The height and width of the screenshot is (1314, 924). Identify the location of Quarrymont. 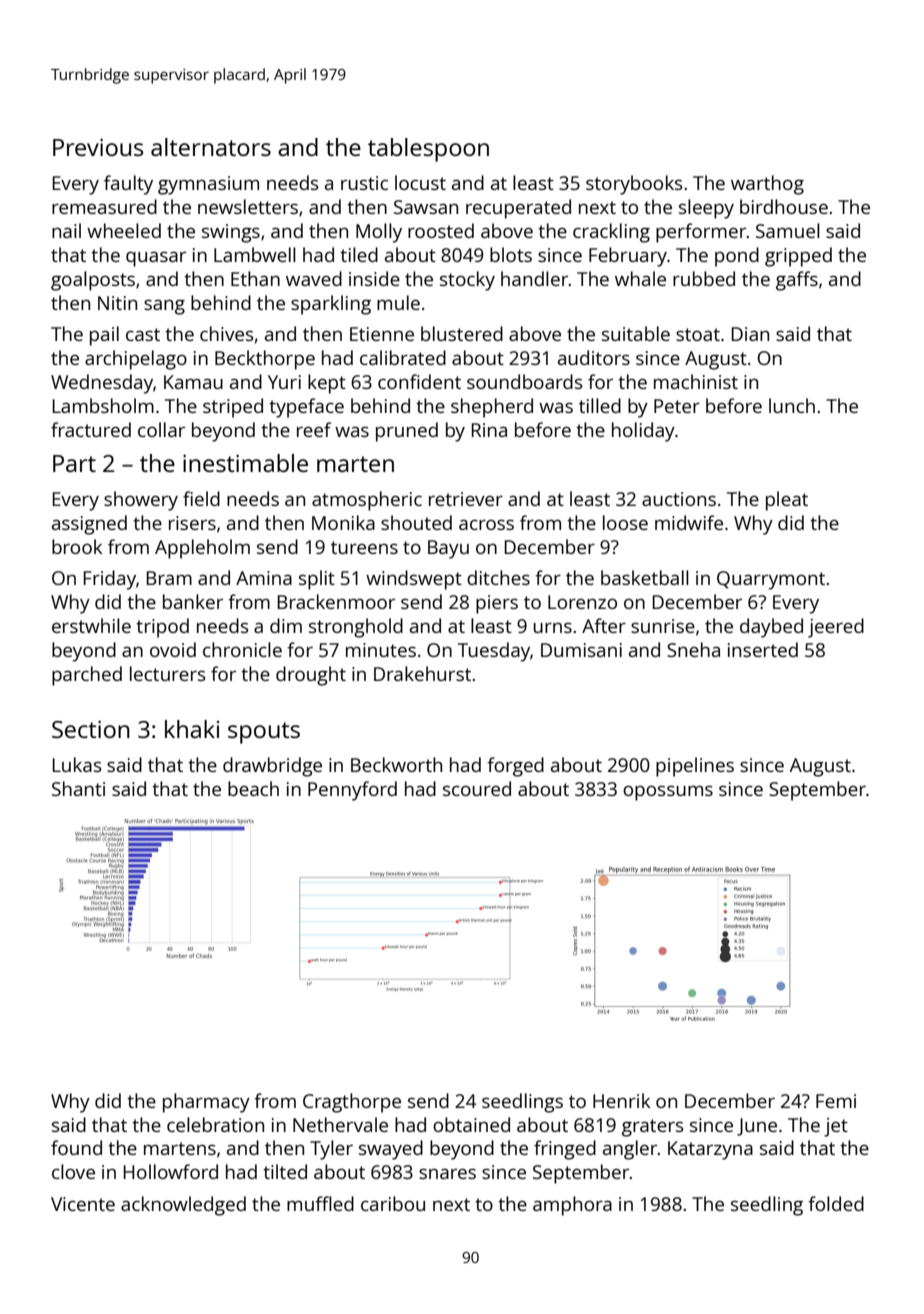
(771, 580).
